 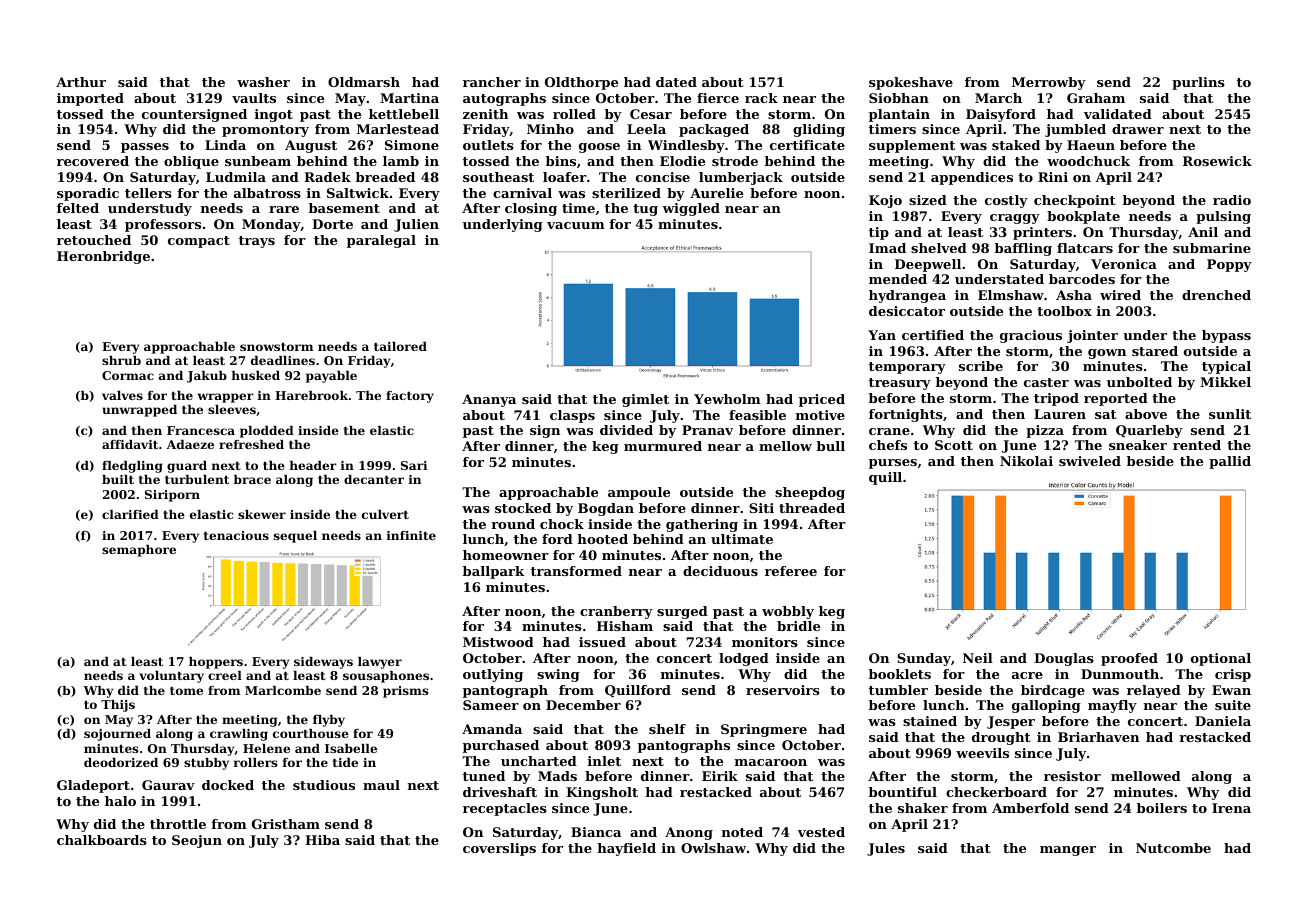 What do you see at coordinates (411, 535) in the screenshot?
I see `infinite` at bounding box center [411, 535].
